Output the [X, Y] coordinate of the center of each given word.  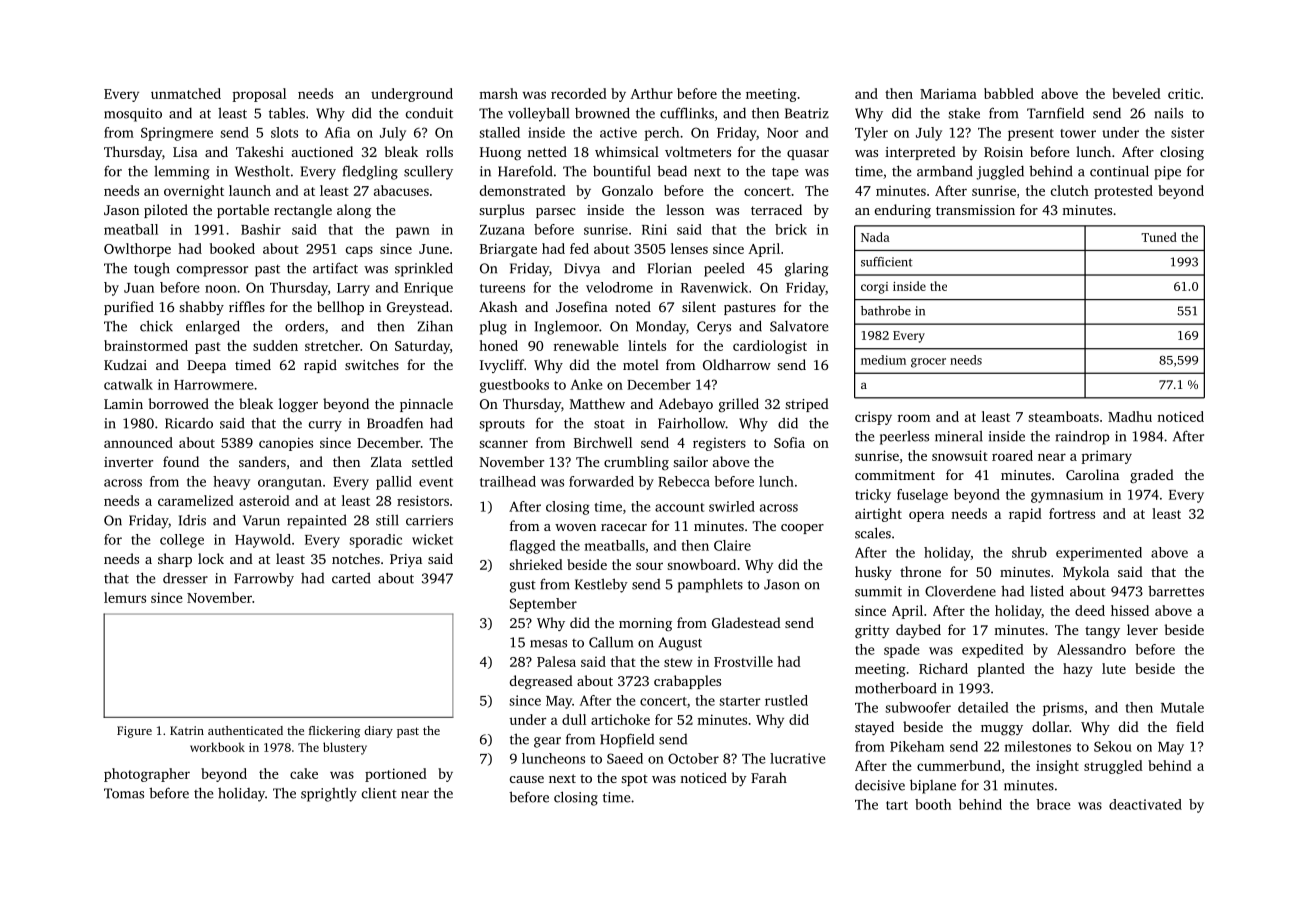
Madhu [1130, 416]
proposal [259, 95]
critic [1184, 93]
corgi [874, 288]
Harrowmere [214, 385]
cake [304, 773]
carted [351, 578]
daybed [918, 631]
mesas [548, 644]
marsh [498, 93]
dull [574, 719]
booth [933, 804]
